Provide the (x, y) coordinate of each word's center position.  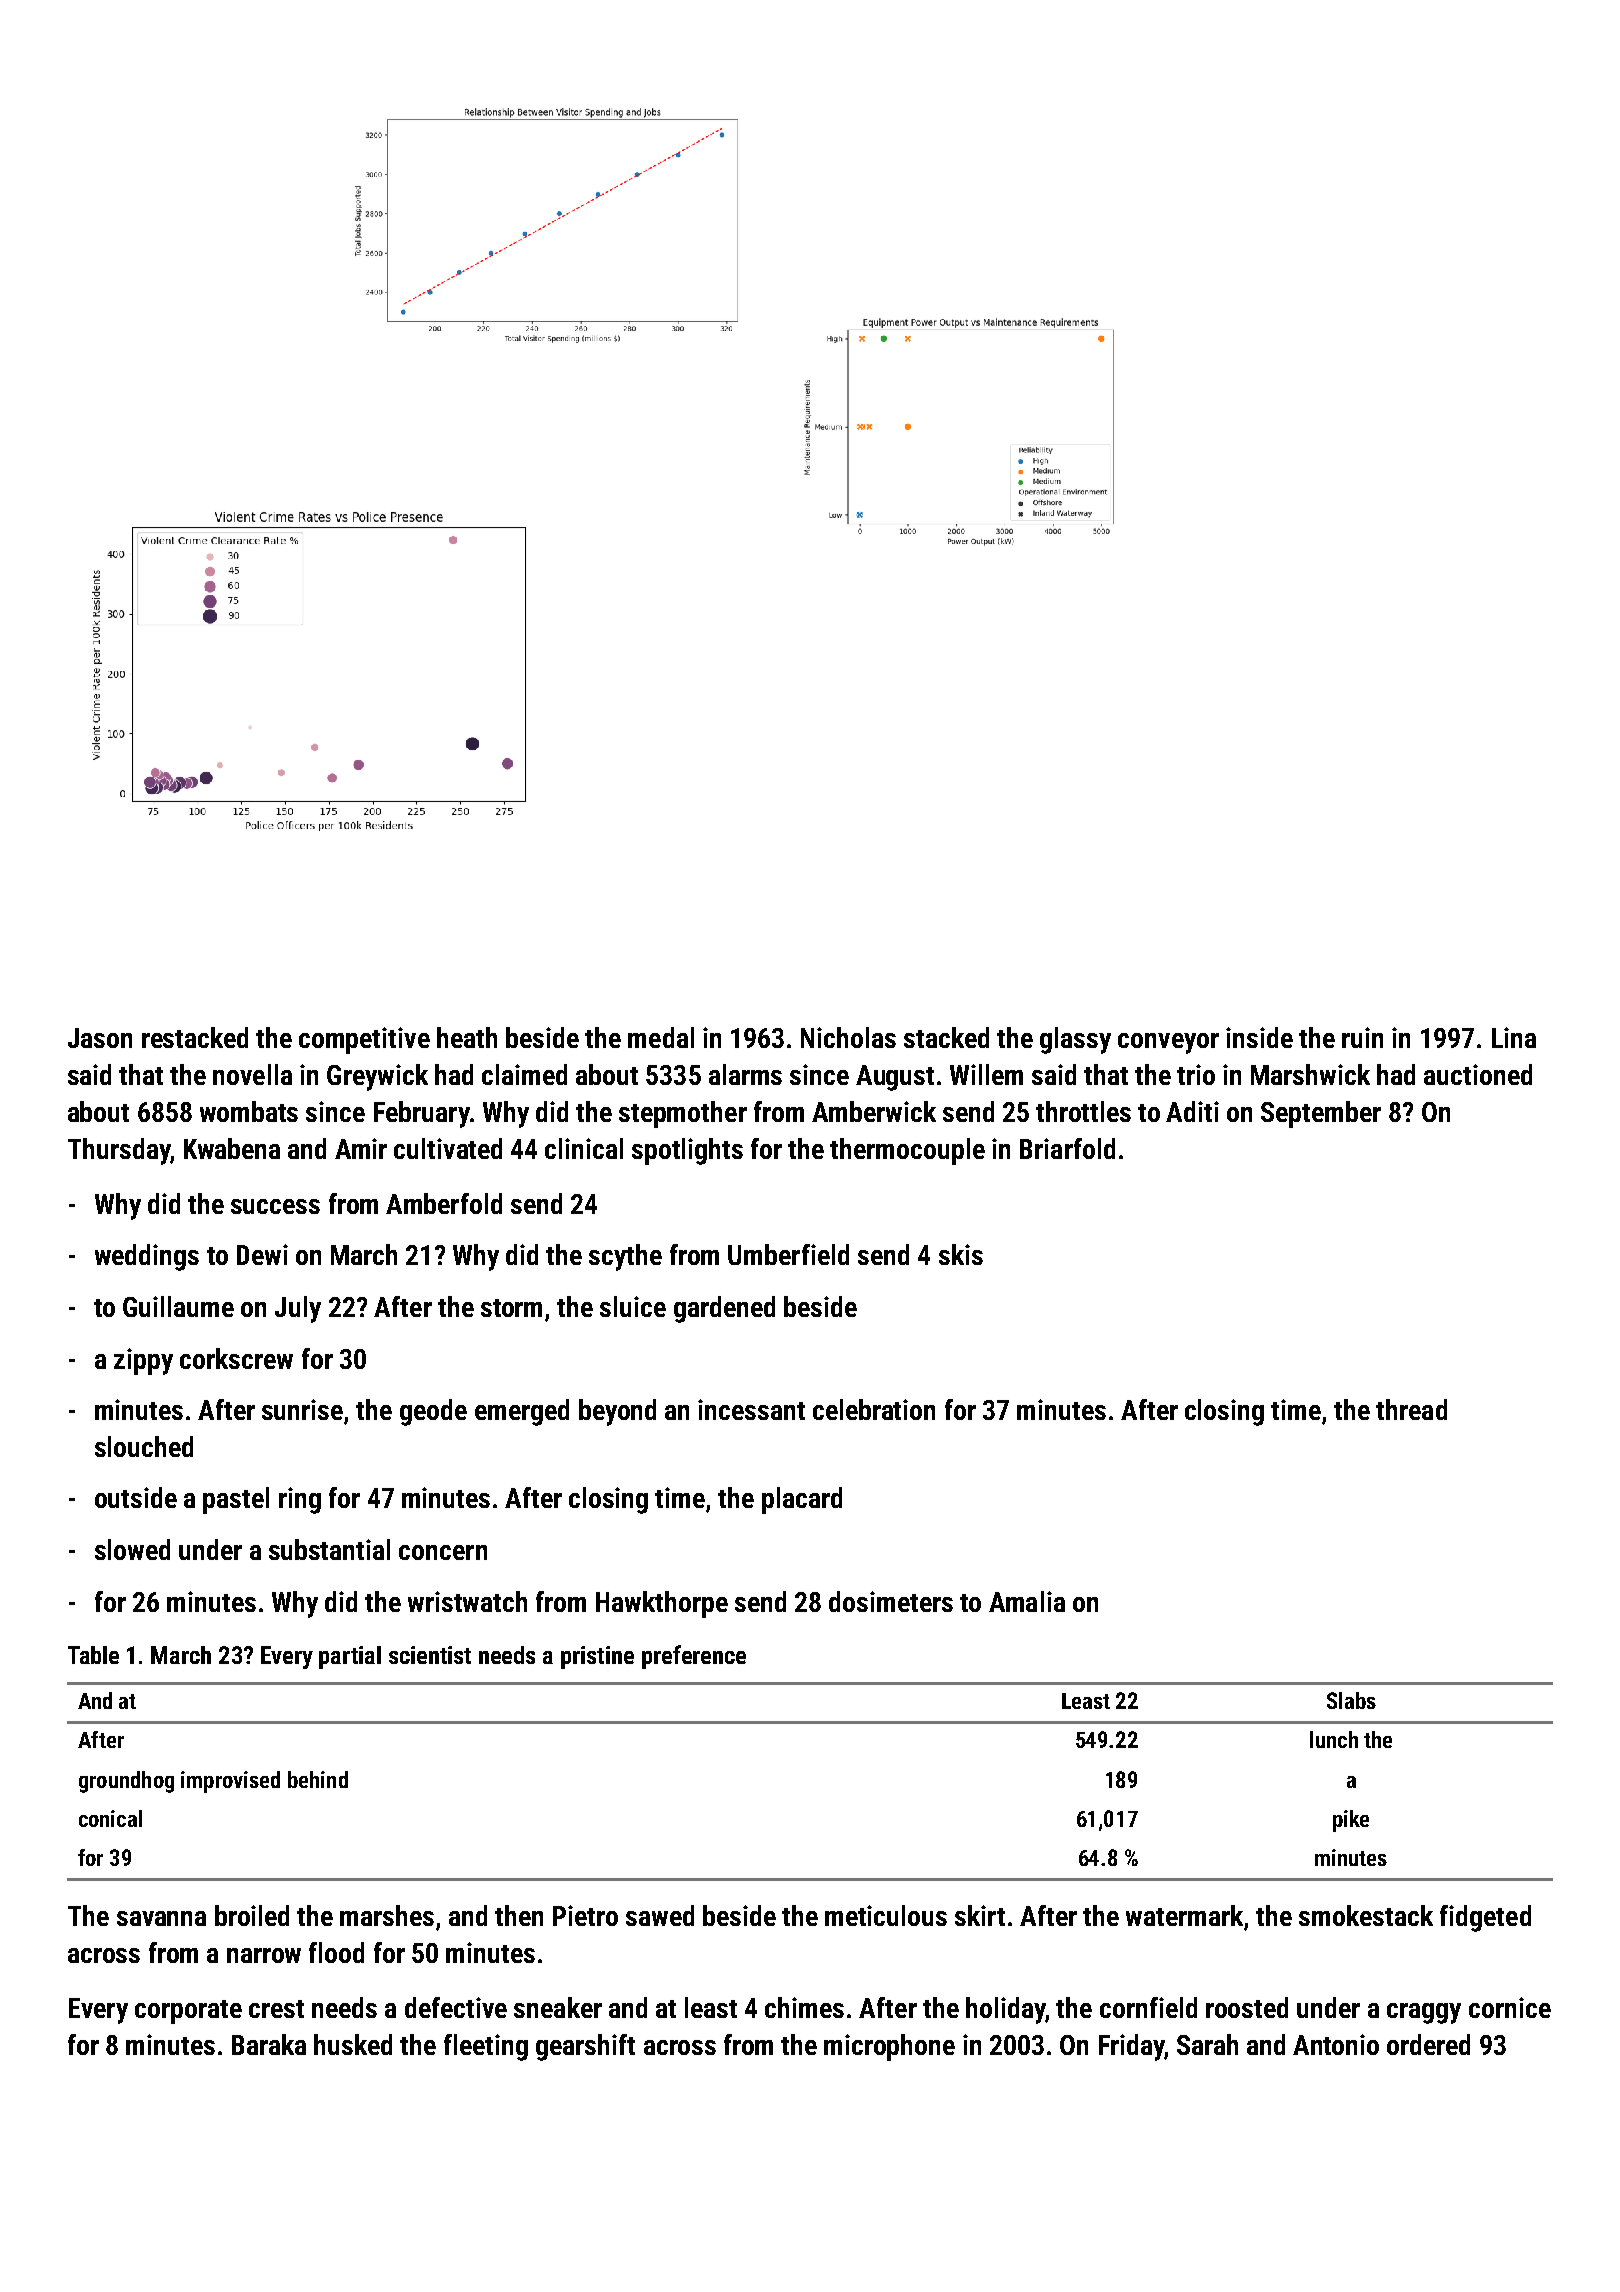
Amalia (1027, 1601)
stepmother (683, 1114)
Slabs (1351, 1700)
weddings (147, 1257)
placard (802, 1500)
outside (136, 1497)
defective (456, 2007)
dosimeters (891, 1601)
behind (318, 1779)
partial (350, 1657)
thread (1411, 1409)
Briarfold (1067, 1148)
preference (694, 1657)
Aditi (1192, 1111)
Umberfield (788, 1254)
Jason (100, 1038)
